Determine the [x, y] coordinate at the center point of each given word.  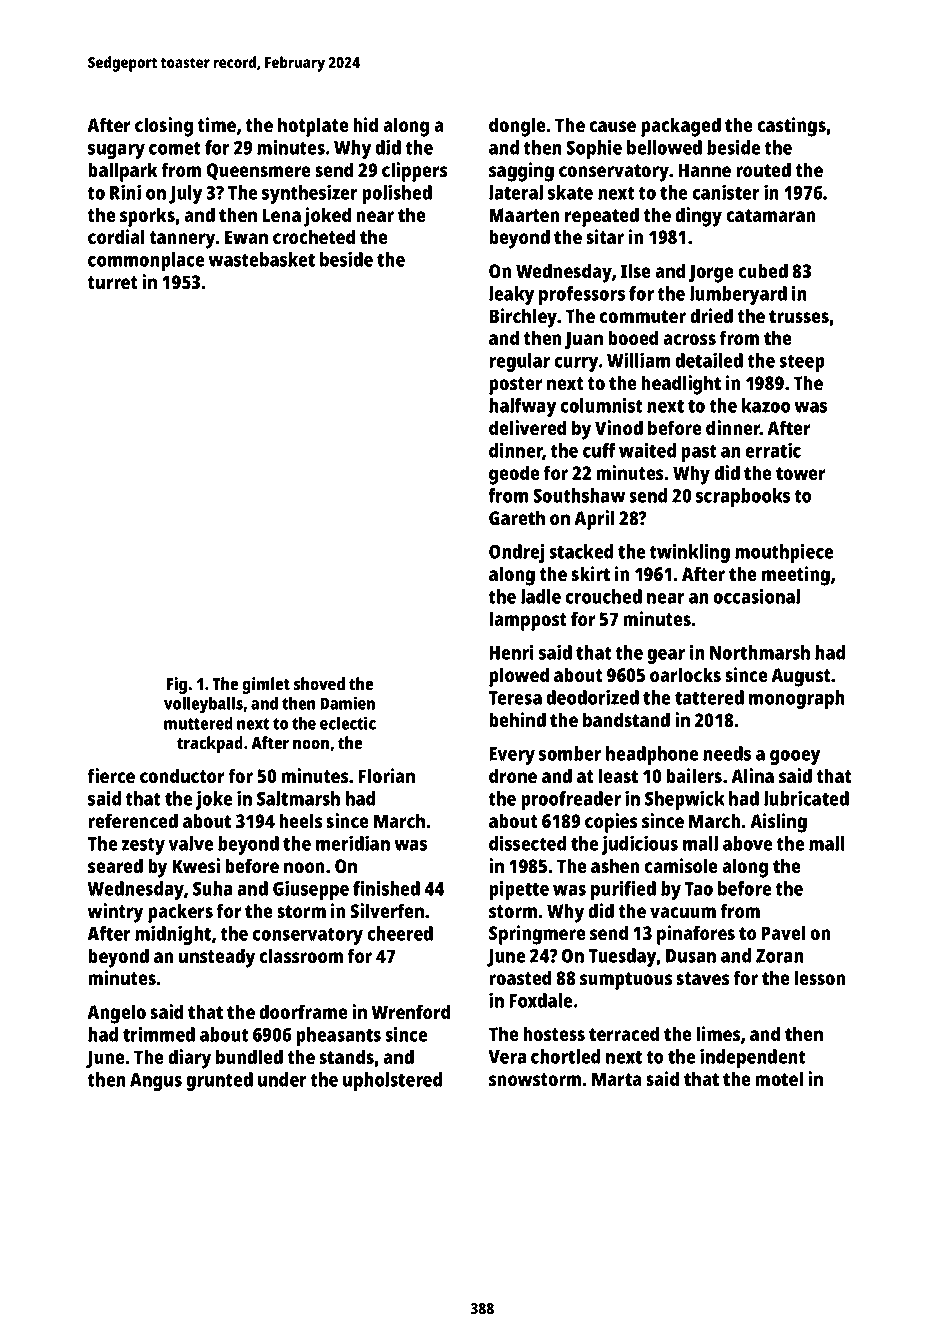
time [216, 124]
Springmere [537, 935]
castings [791, 127]
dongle [517, 127]
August [801, 677]
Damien [347, 703]
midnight [173, 935]
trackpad [210, 744]
